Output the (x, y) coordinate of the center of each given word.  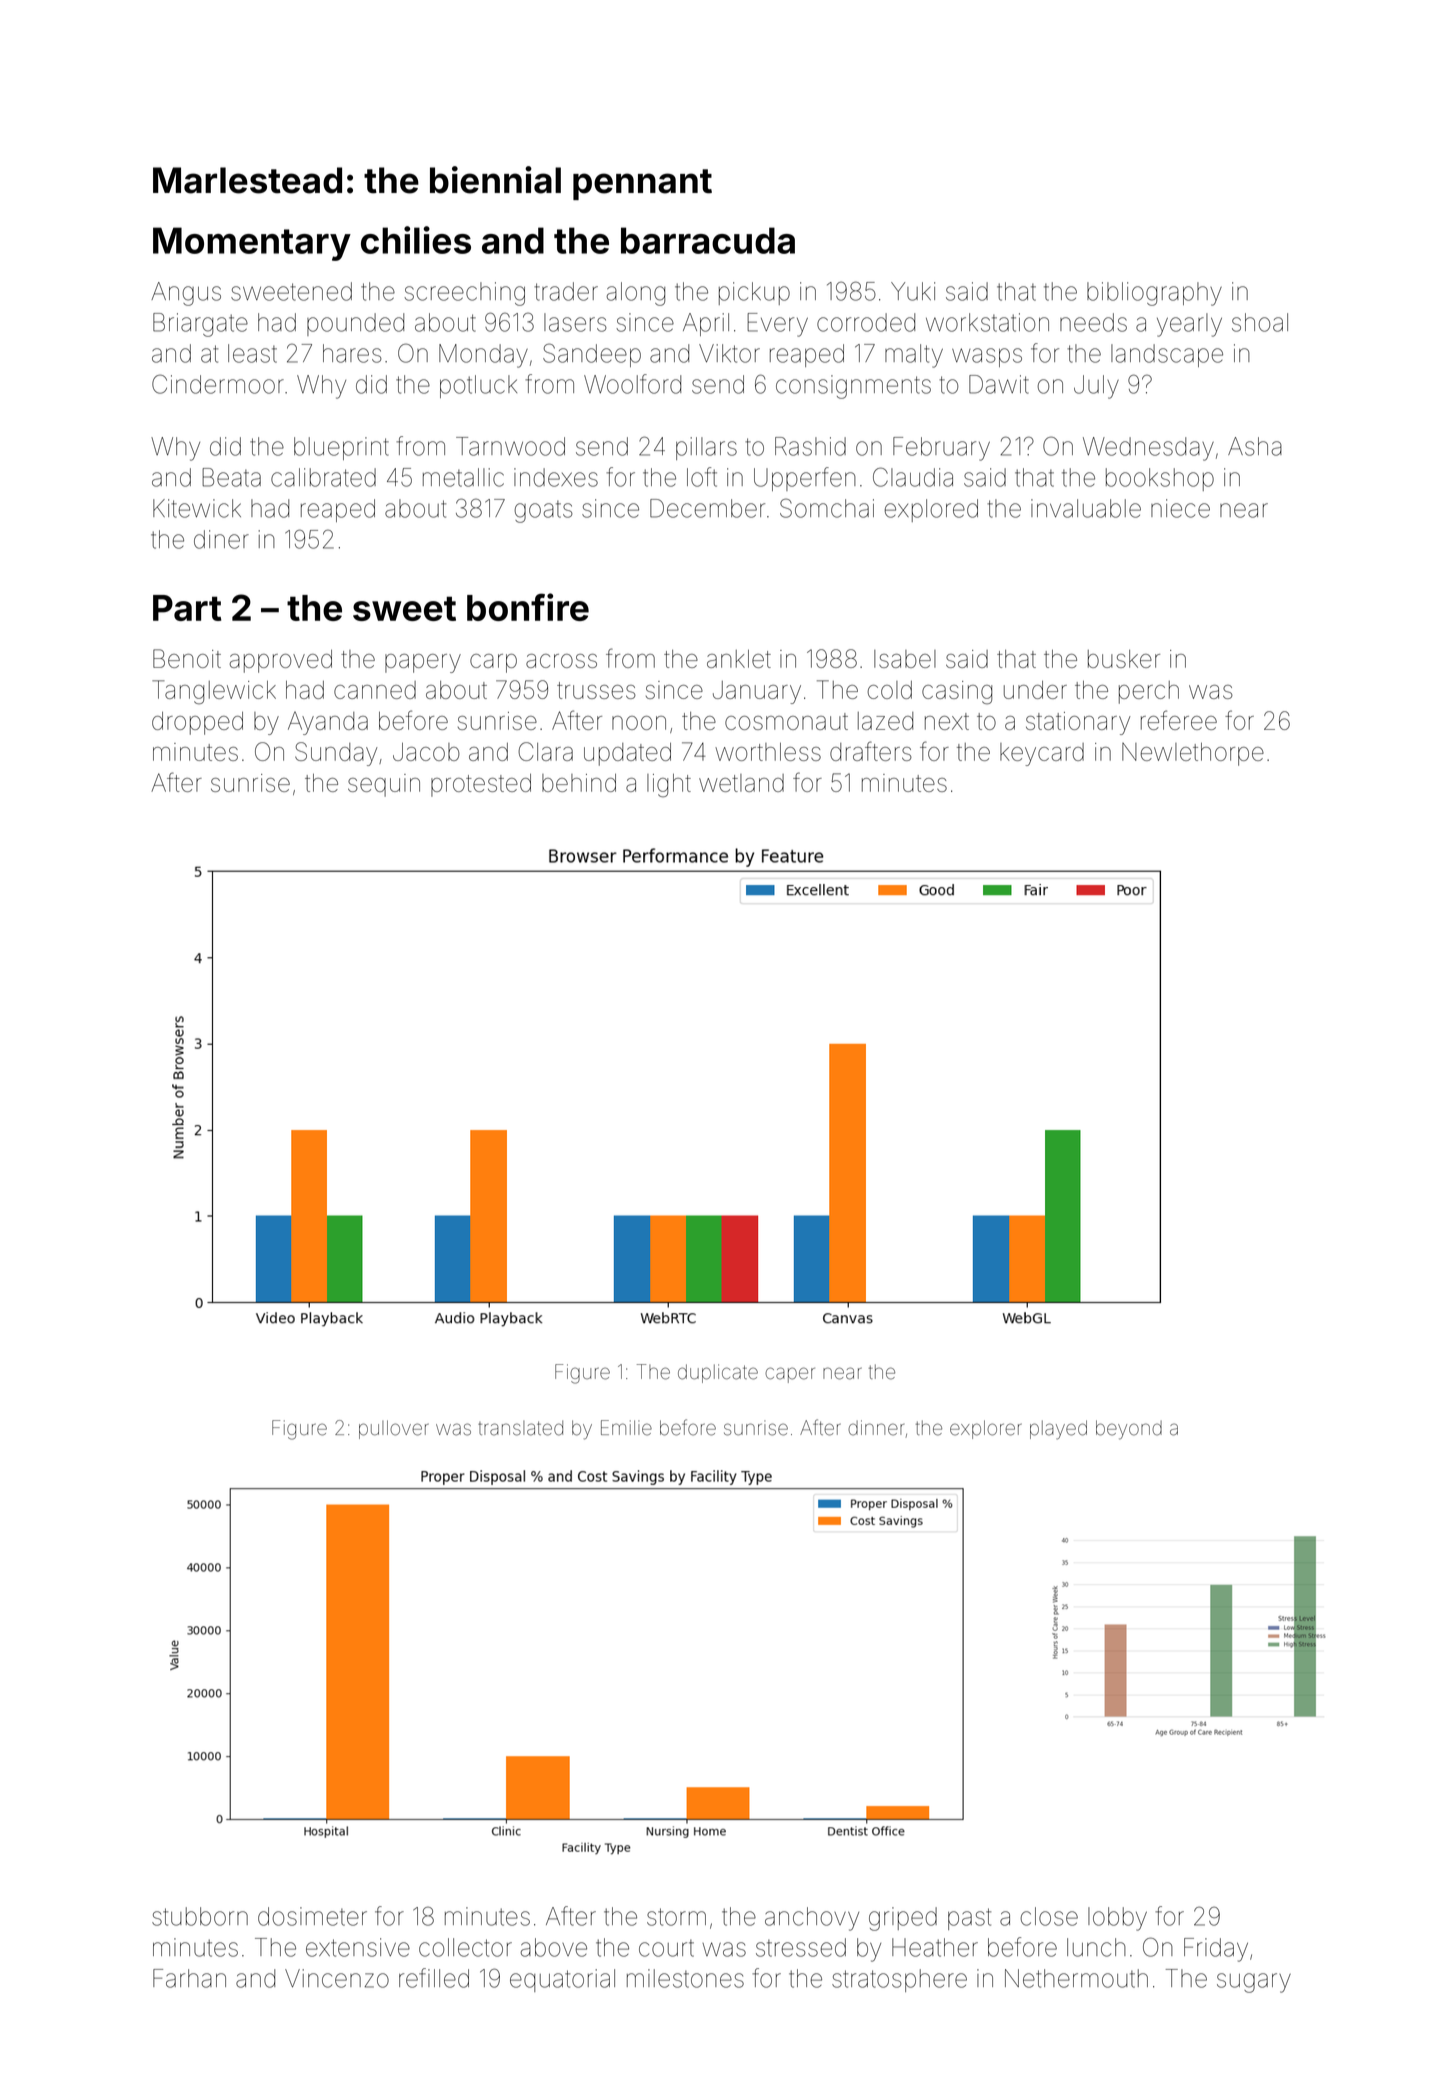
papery (423, 663)
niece (1180, 508)
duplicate (718, 1373)
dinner (876, 1428)
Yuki (913, 291)
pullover (394, 1429)
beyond (1129, 1430)
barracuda (708, 240)
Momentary (252, 244)
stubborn (200, 1916)
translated (520, 1428)
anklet (739, 659)
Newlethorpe (1193, 754)
